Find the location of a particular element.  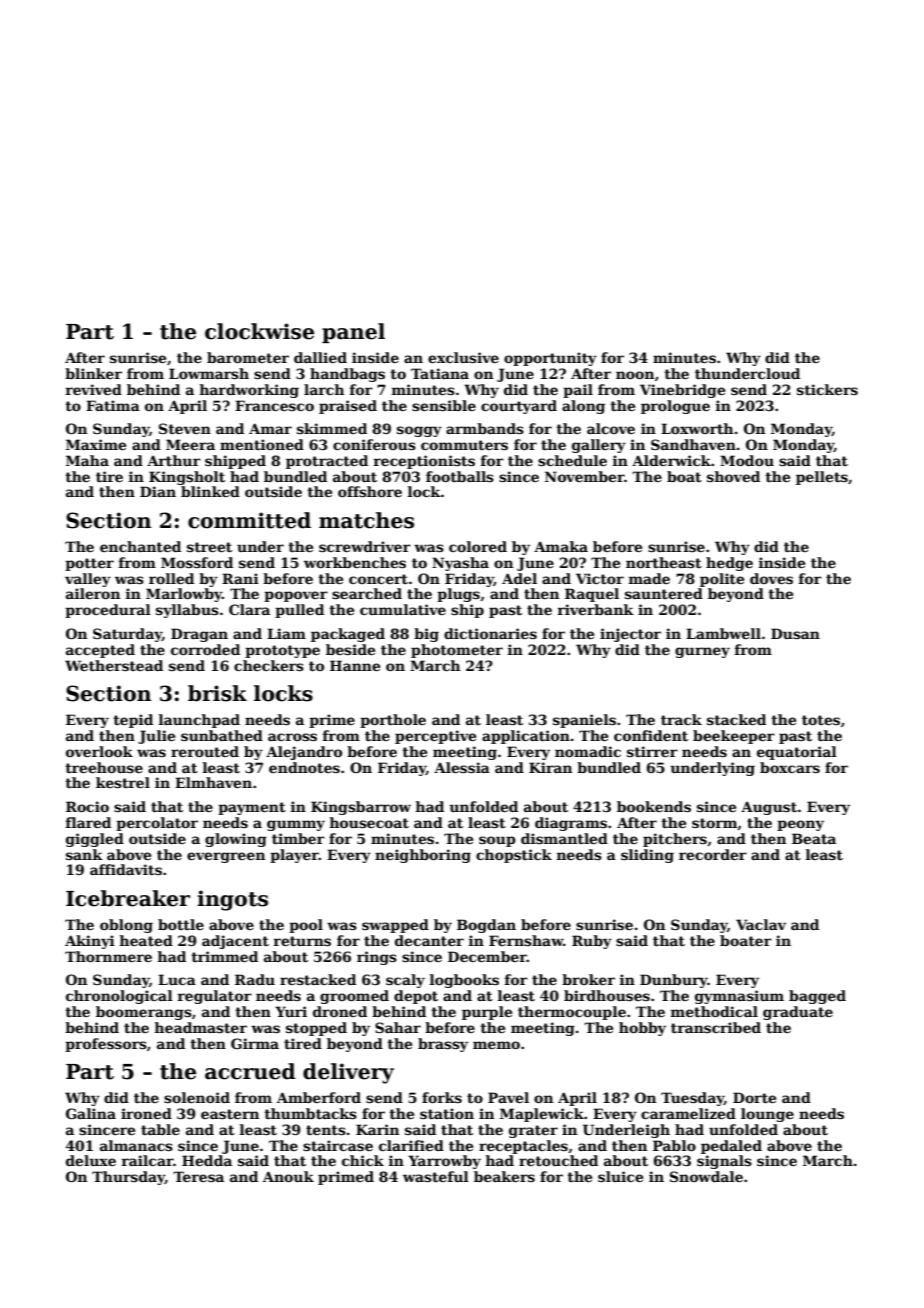

lounge is located at coordinates (767, 1115).
